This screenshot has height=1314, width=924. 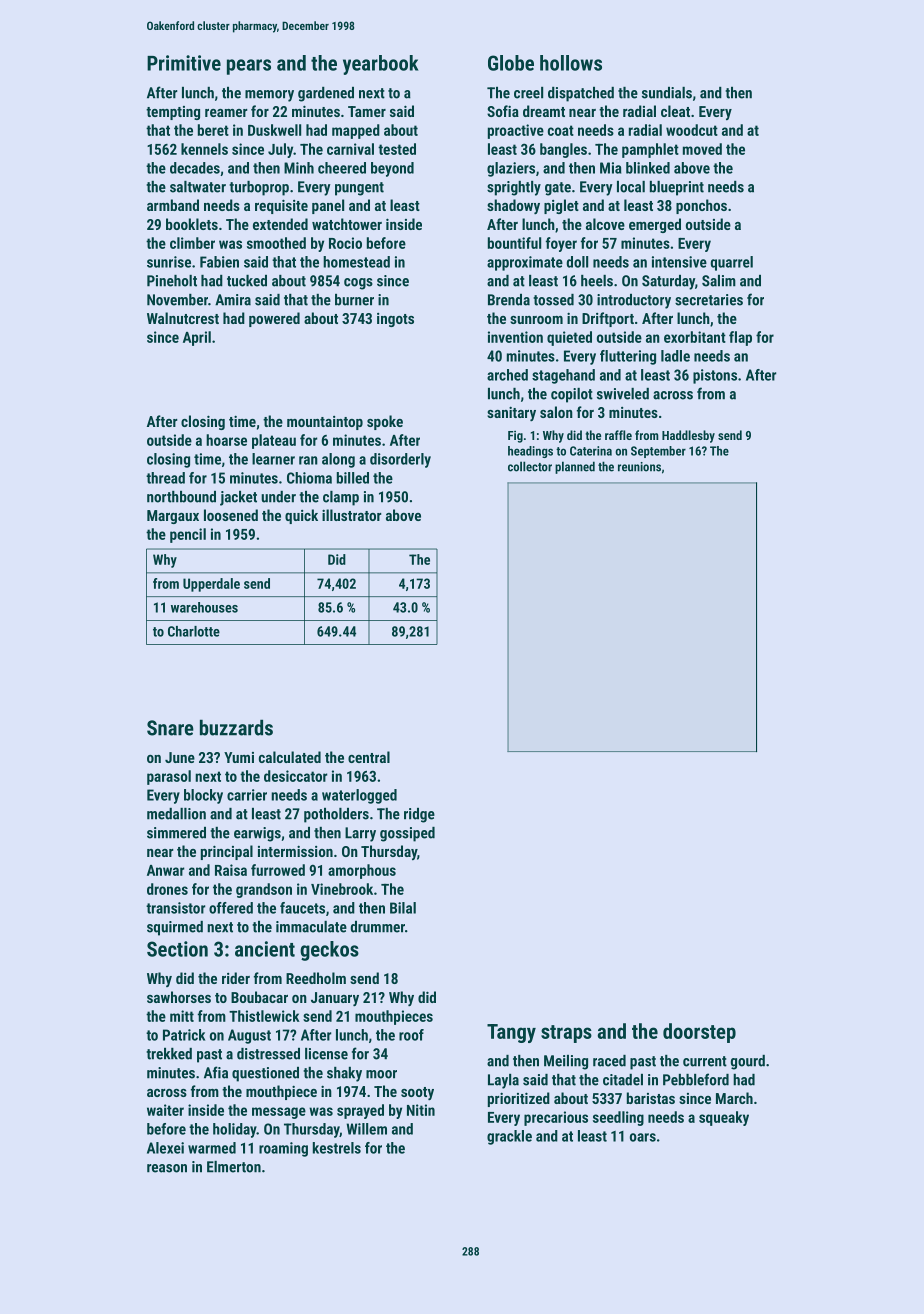 I want to click on calculated, so click(x=290, y=757).
